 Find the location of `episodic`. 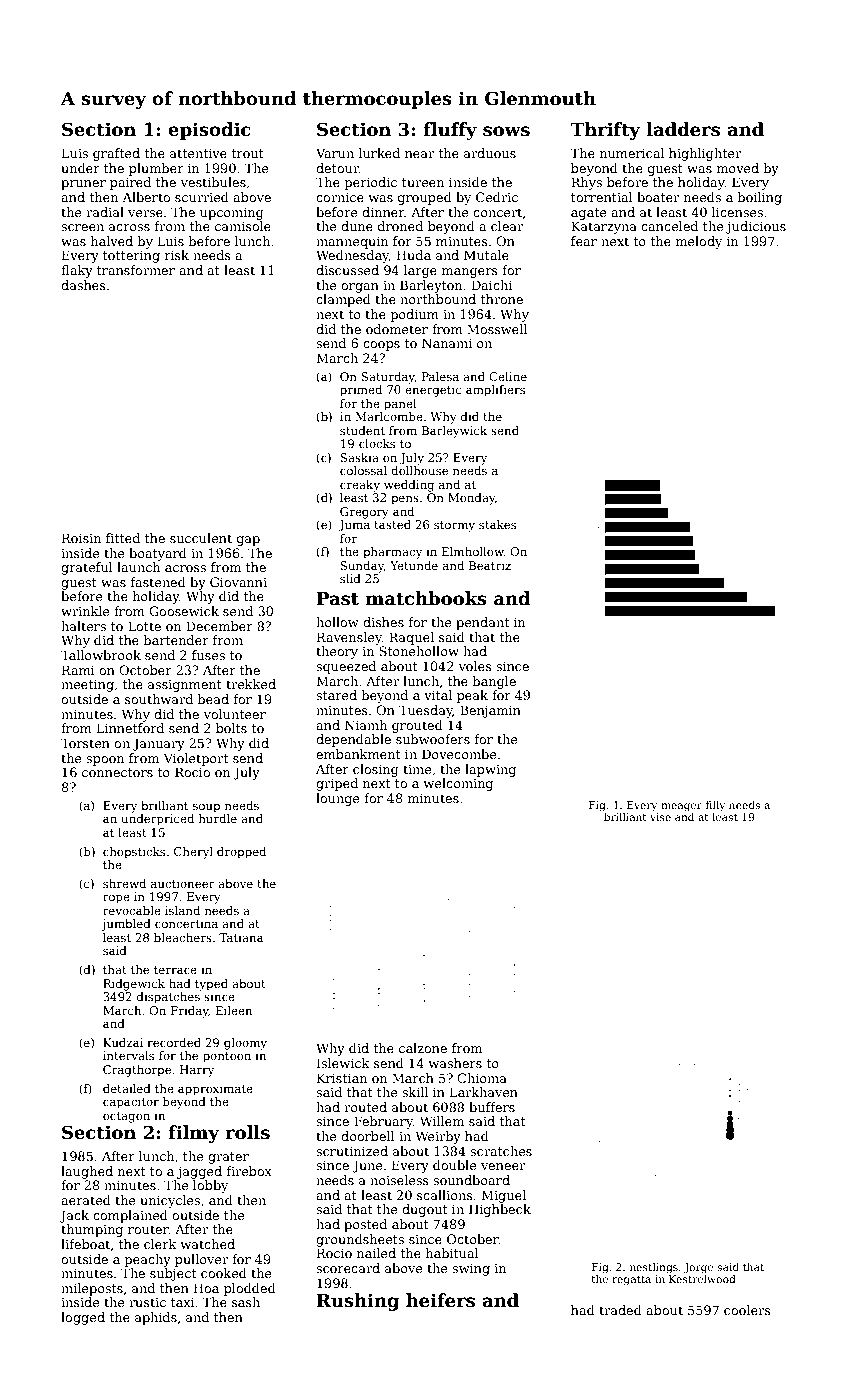

episodic is located at coordinates (209, 131).
